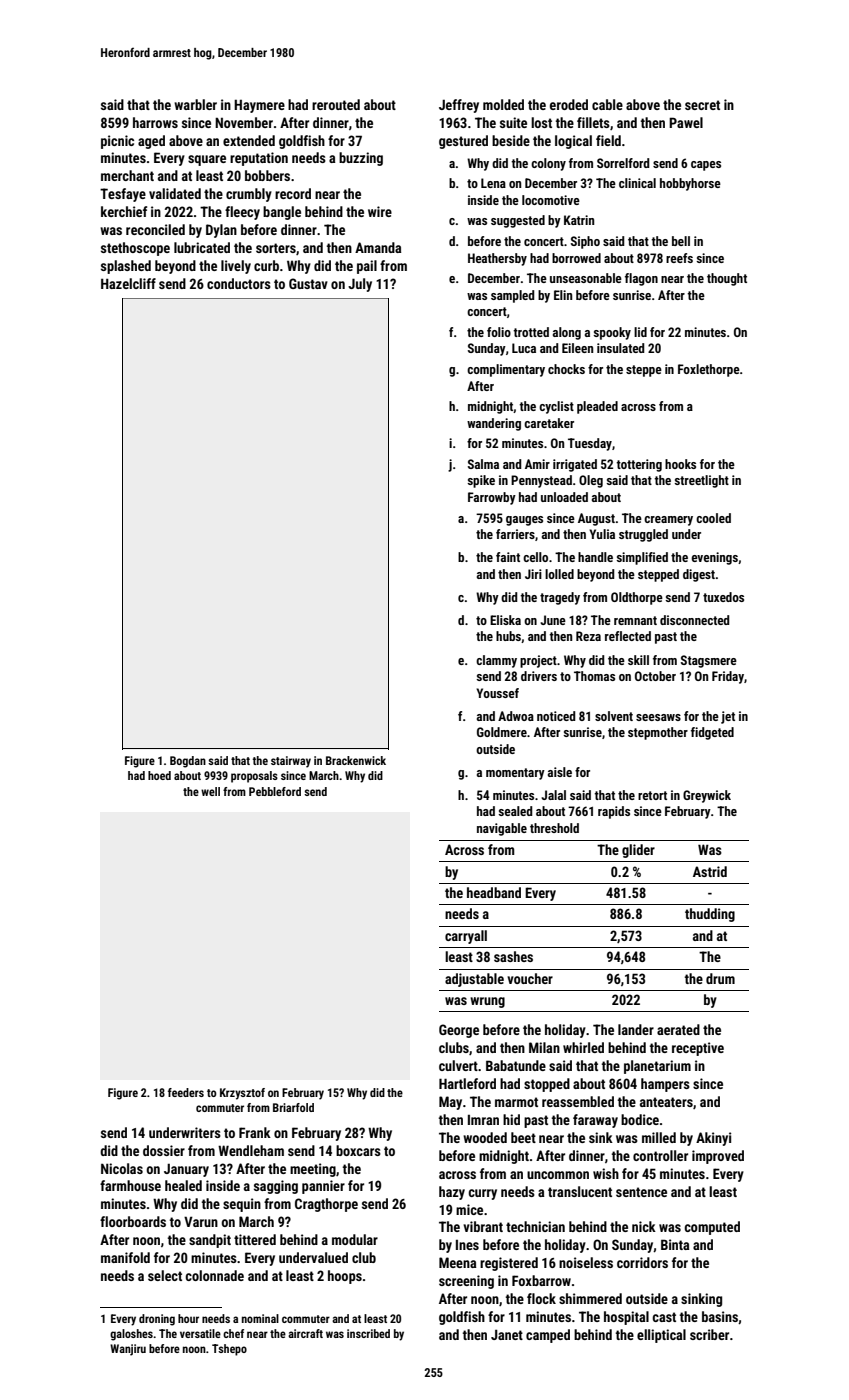 The height and width of the screenshot is (1400, 849). Describe the element at coordinates (159, 775) in the screenshot. I see `hoed` at that location.
